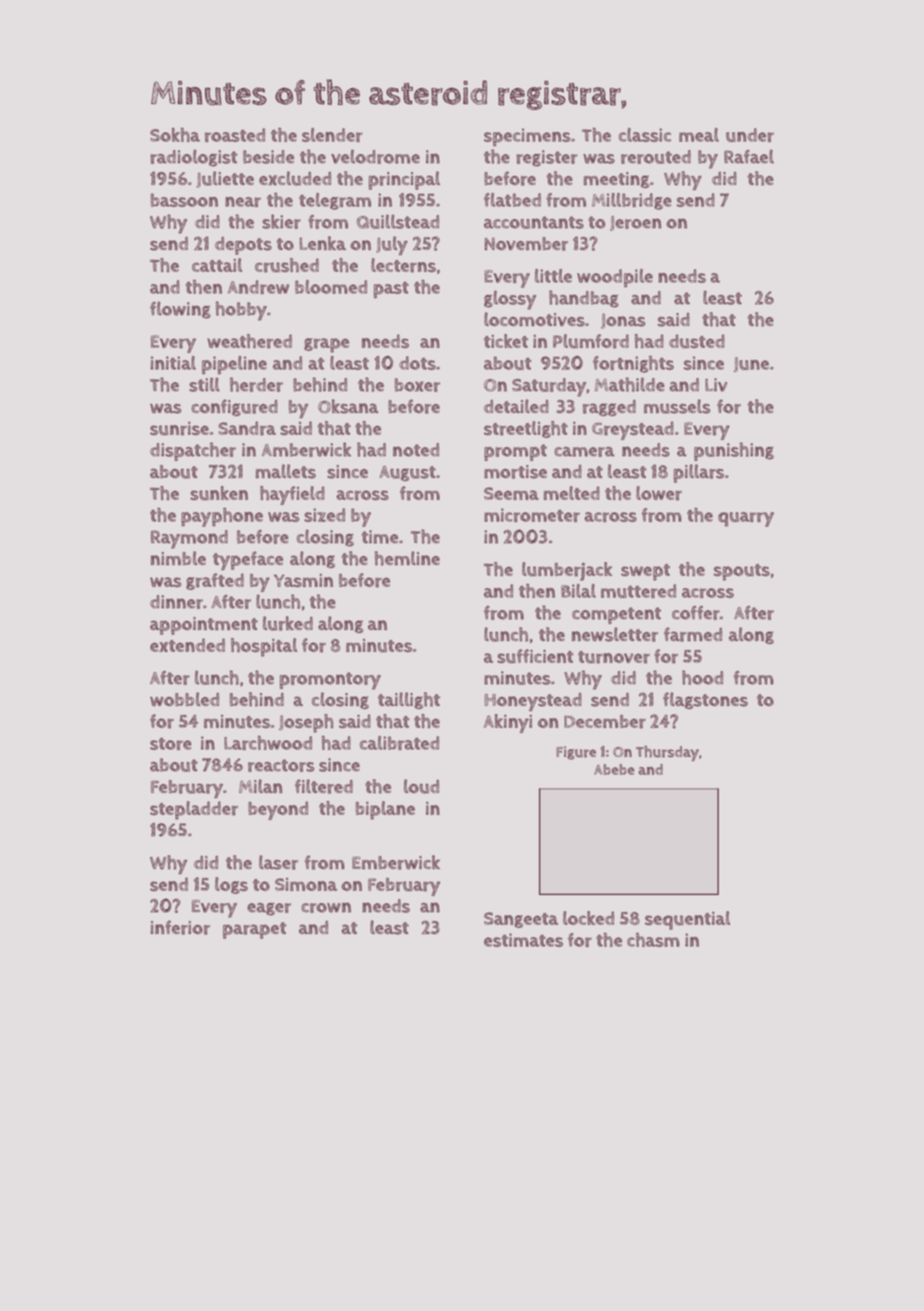 This screenshot has width=924, height=1311. Describe the element at coordinates (584, 452) in the screenshot. I see `camera` at that location.
